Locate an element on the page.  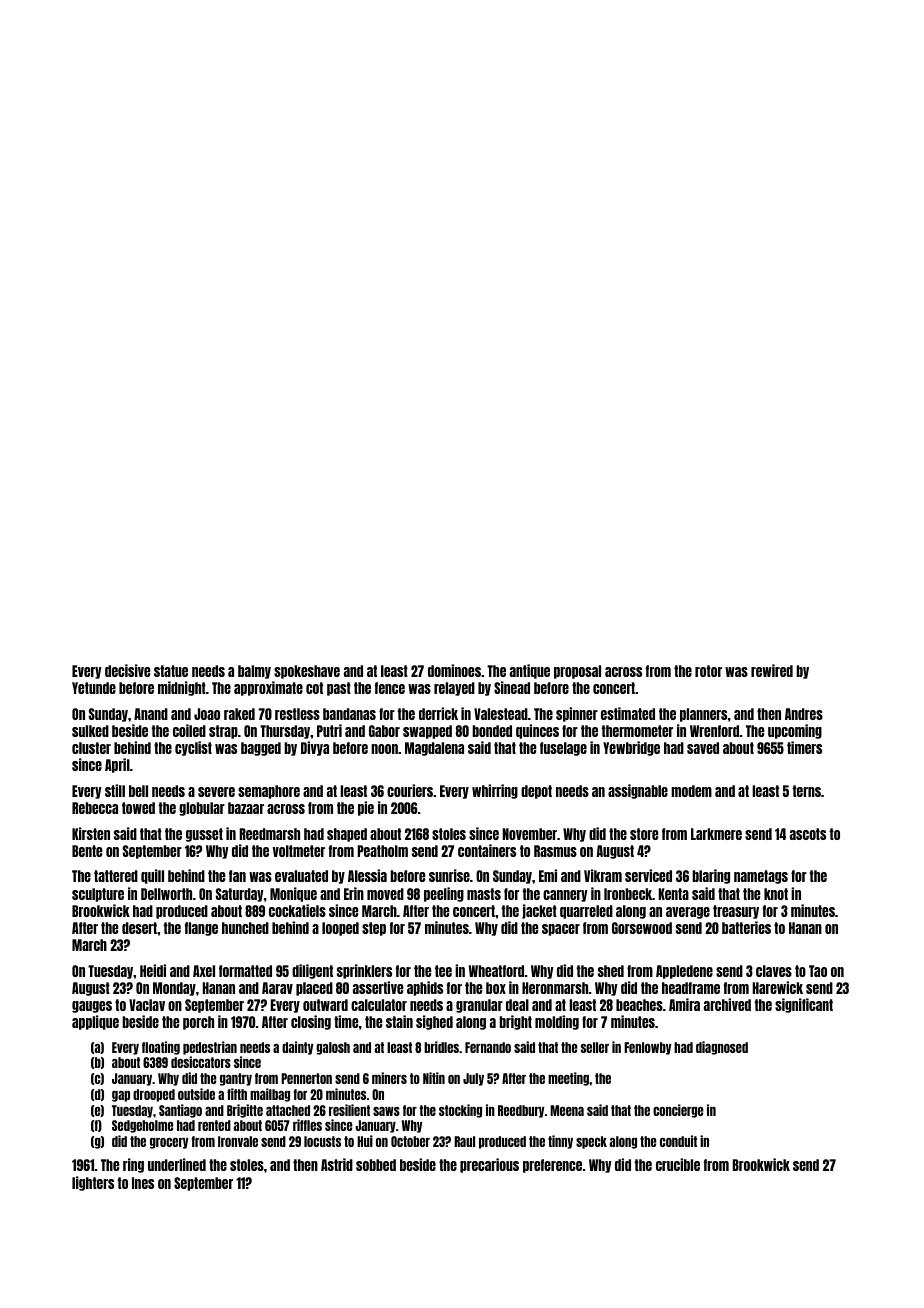
sobbed is located at coordinates (376, 1165).
